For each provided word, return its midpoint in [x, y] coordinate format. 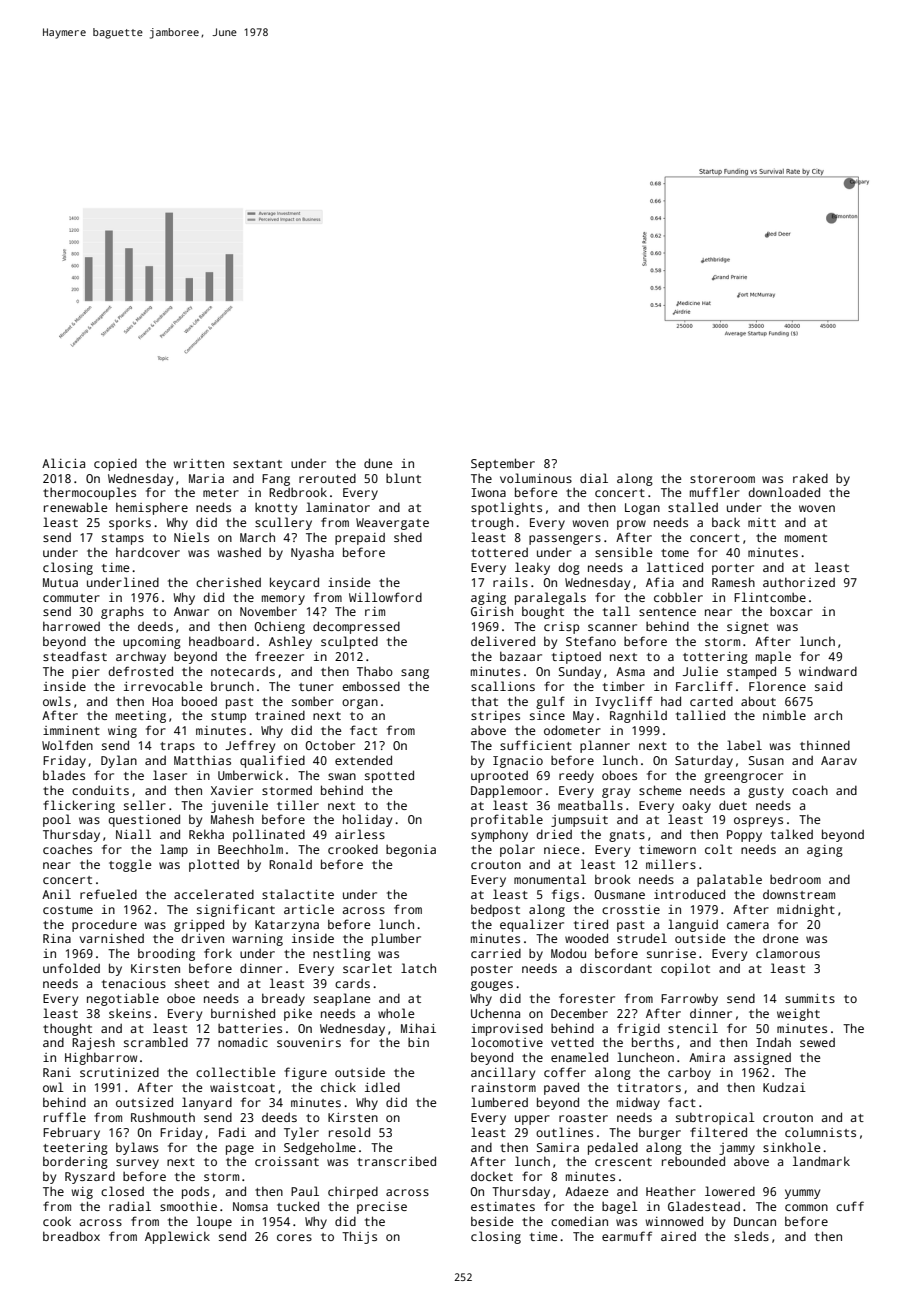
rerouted [327, 478]
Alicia [63, 463]
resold [349, 1132]
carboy [689, 1073]
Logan [642, 509]
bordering [75, 1162]
